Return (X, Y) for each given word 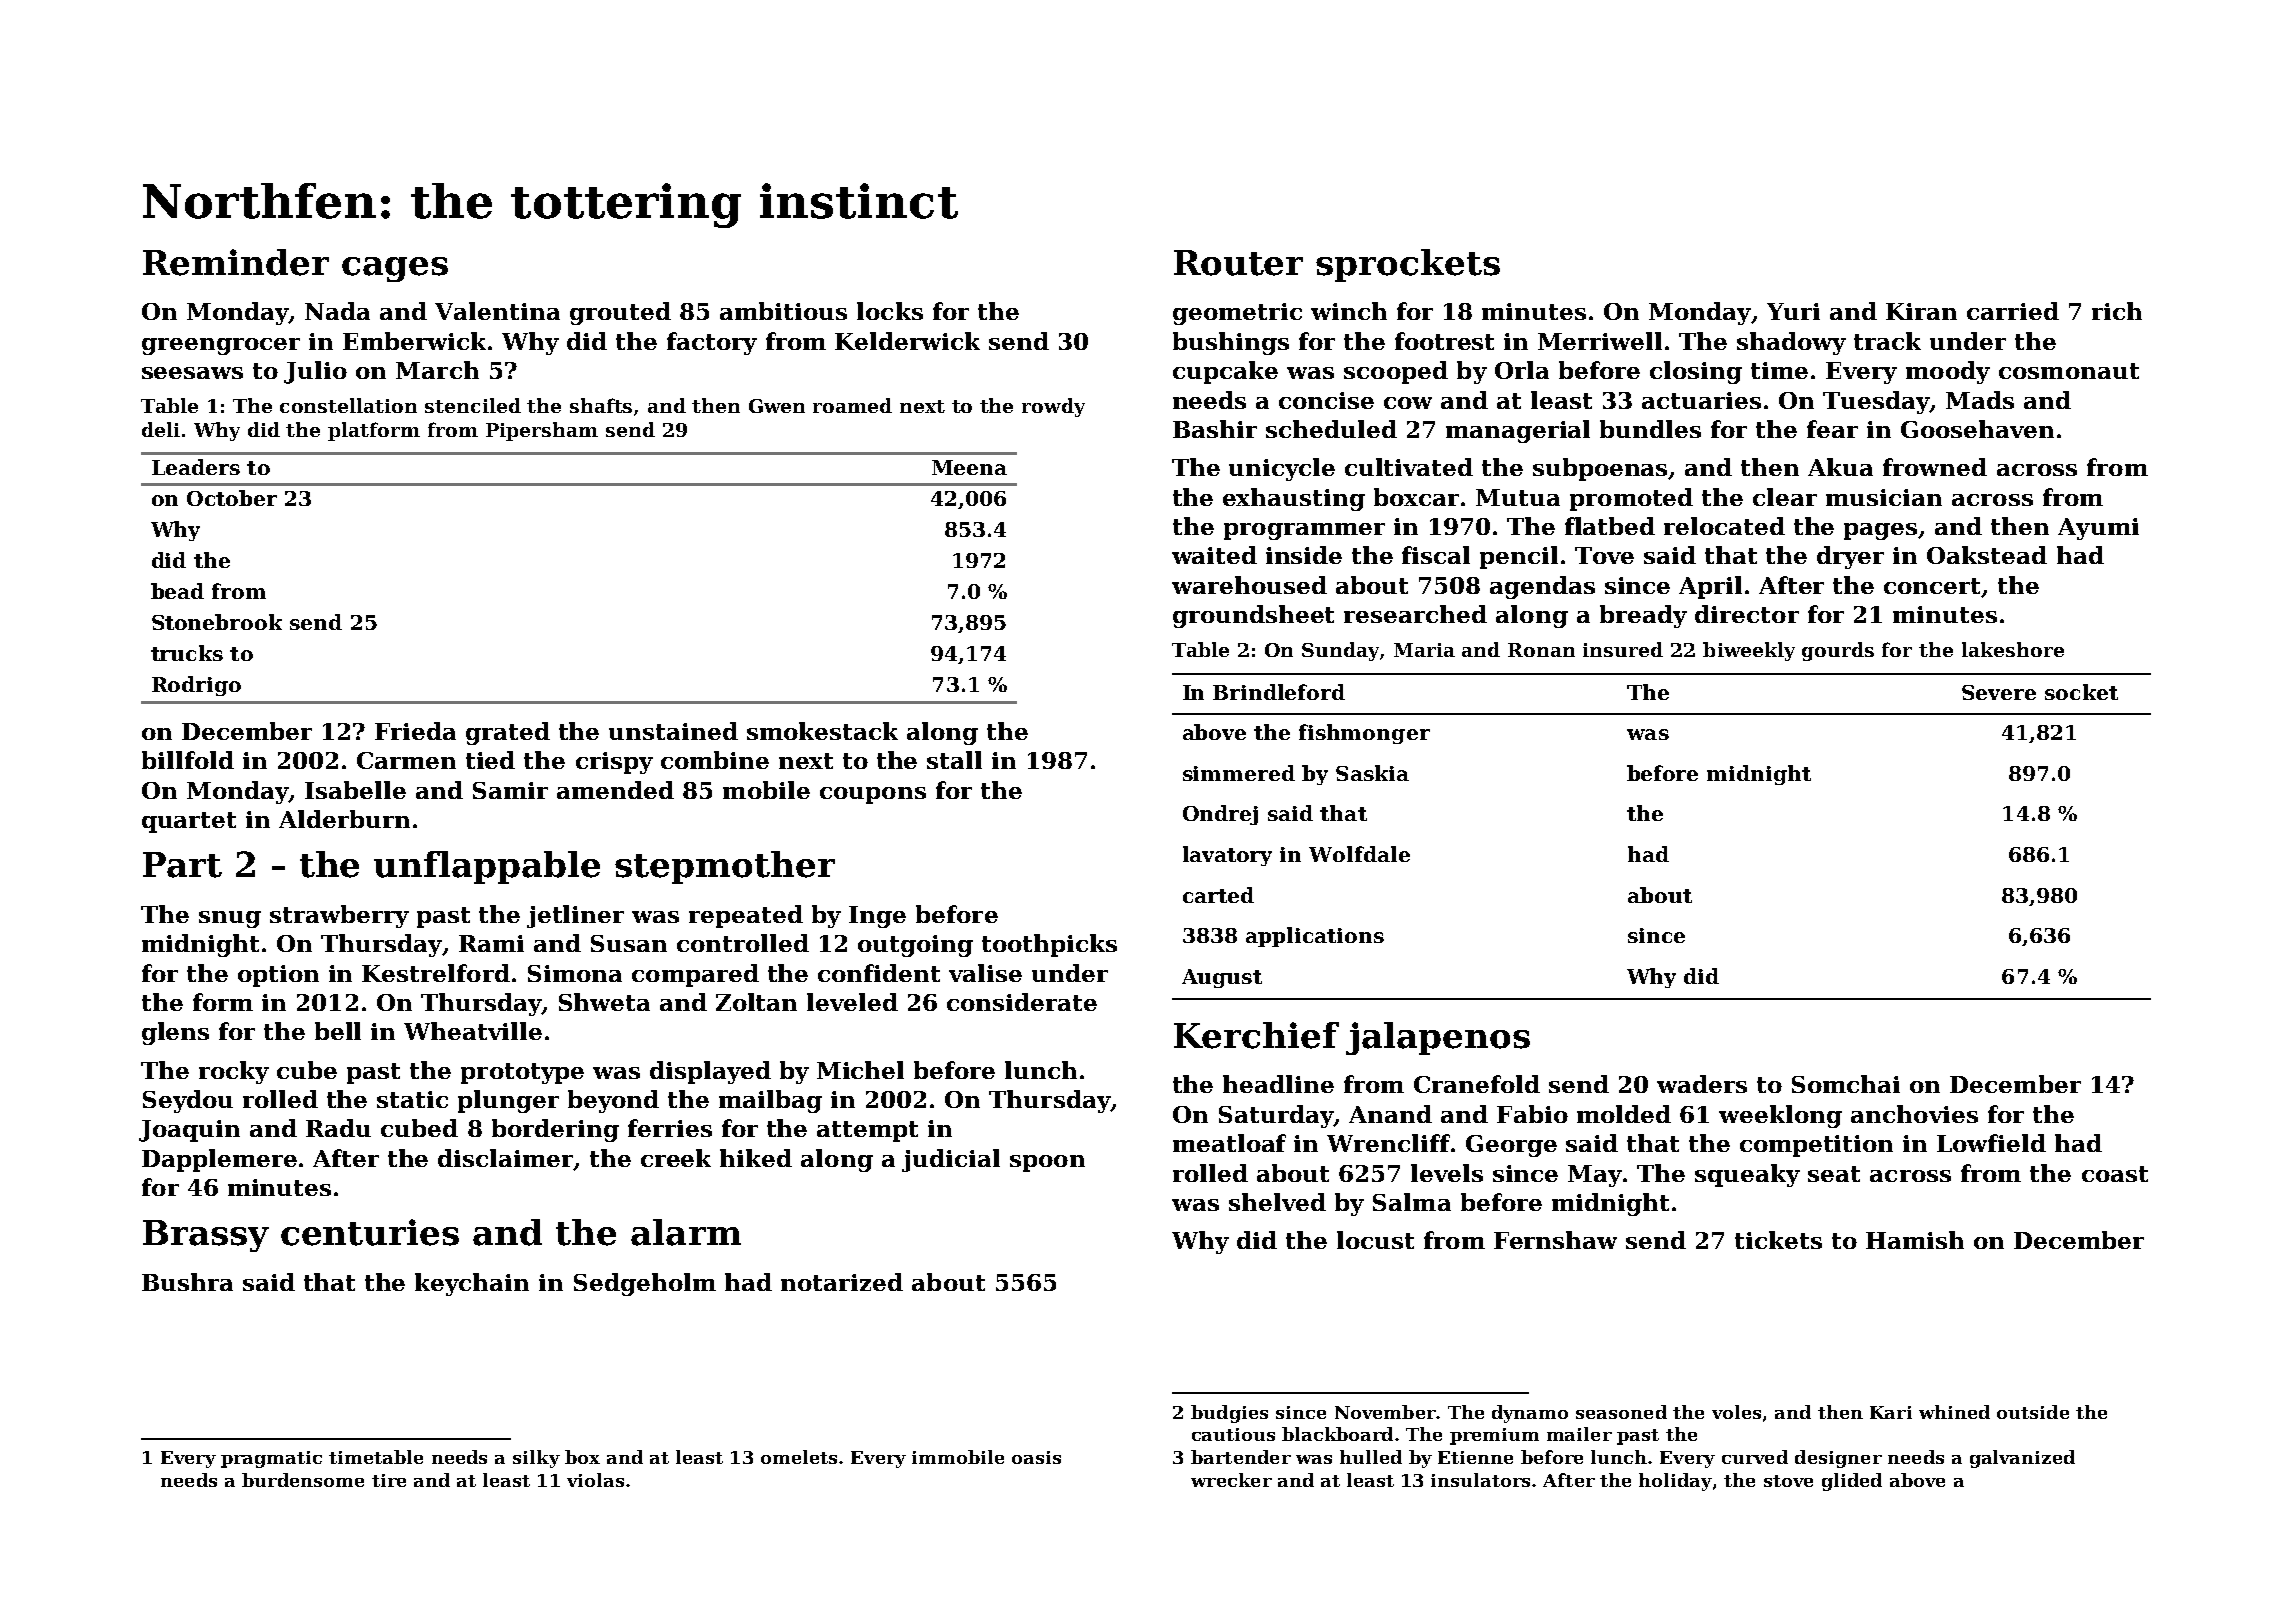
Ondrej (1220, 815)
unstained (673, 731)
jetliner (575, 916)
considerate (1022, 1002)
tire (389, 1480)
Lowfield (1991, 1143)
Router (1238, 263)
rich (2117, 311)
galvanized (2022, 1459)
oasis (1036, 1457)
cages (395, 269)
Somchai (1846, 1084)
